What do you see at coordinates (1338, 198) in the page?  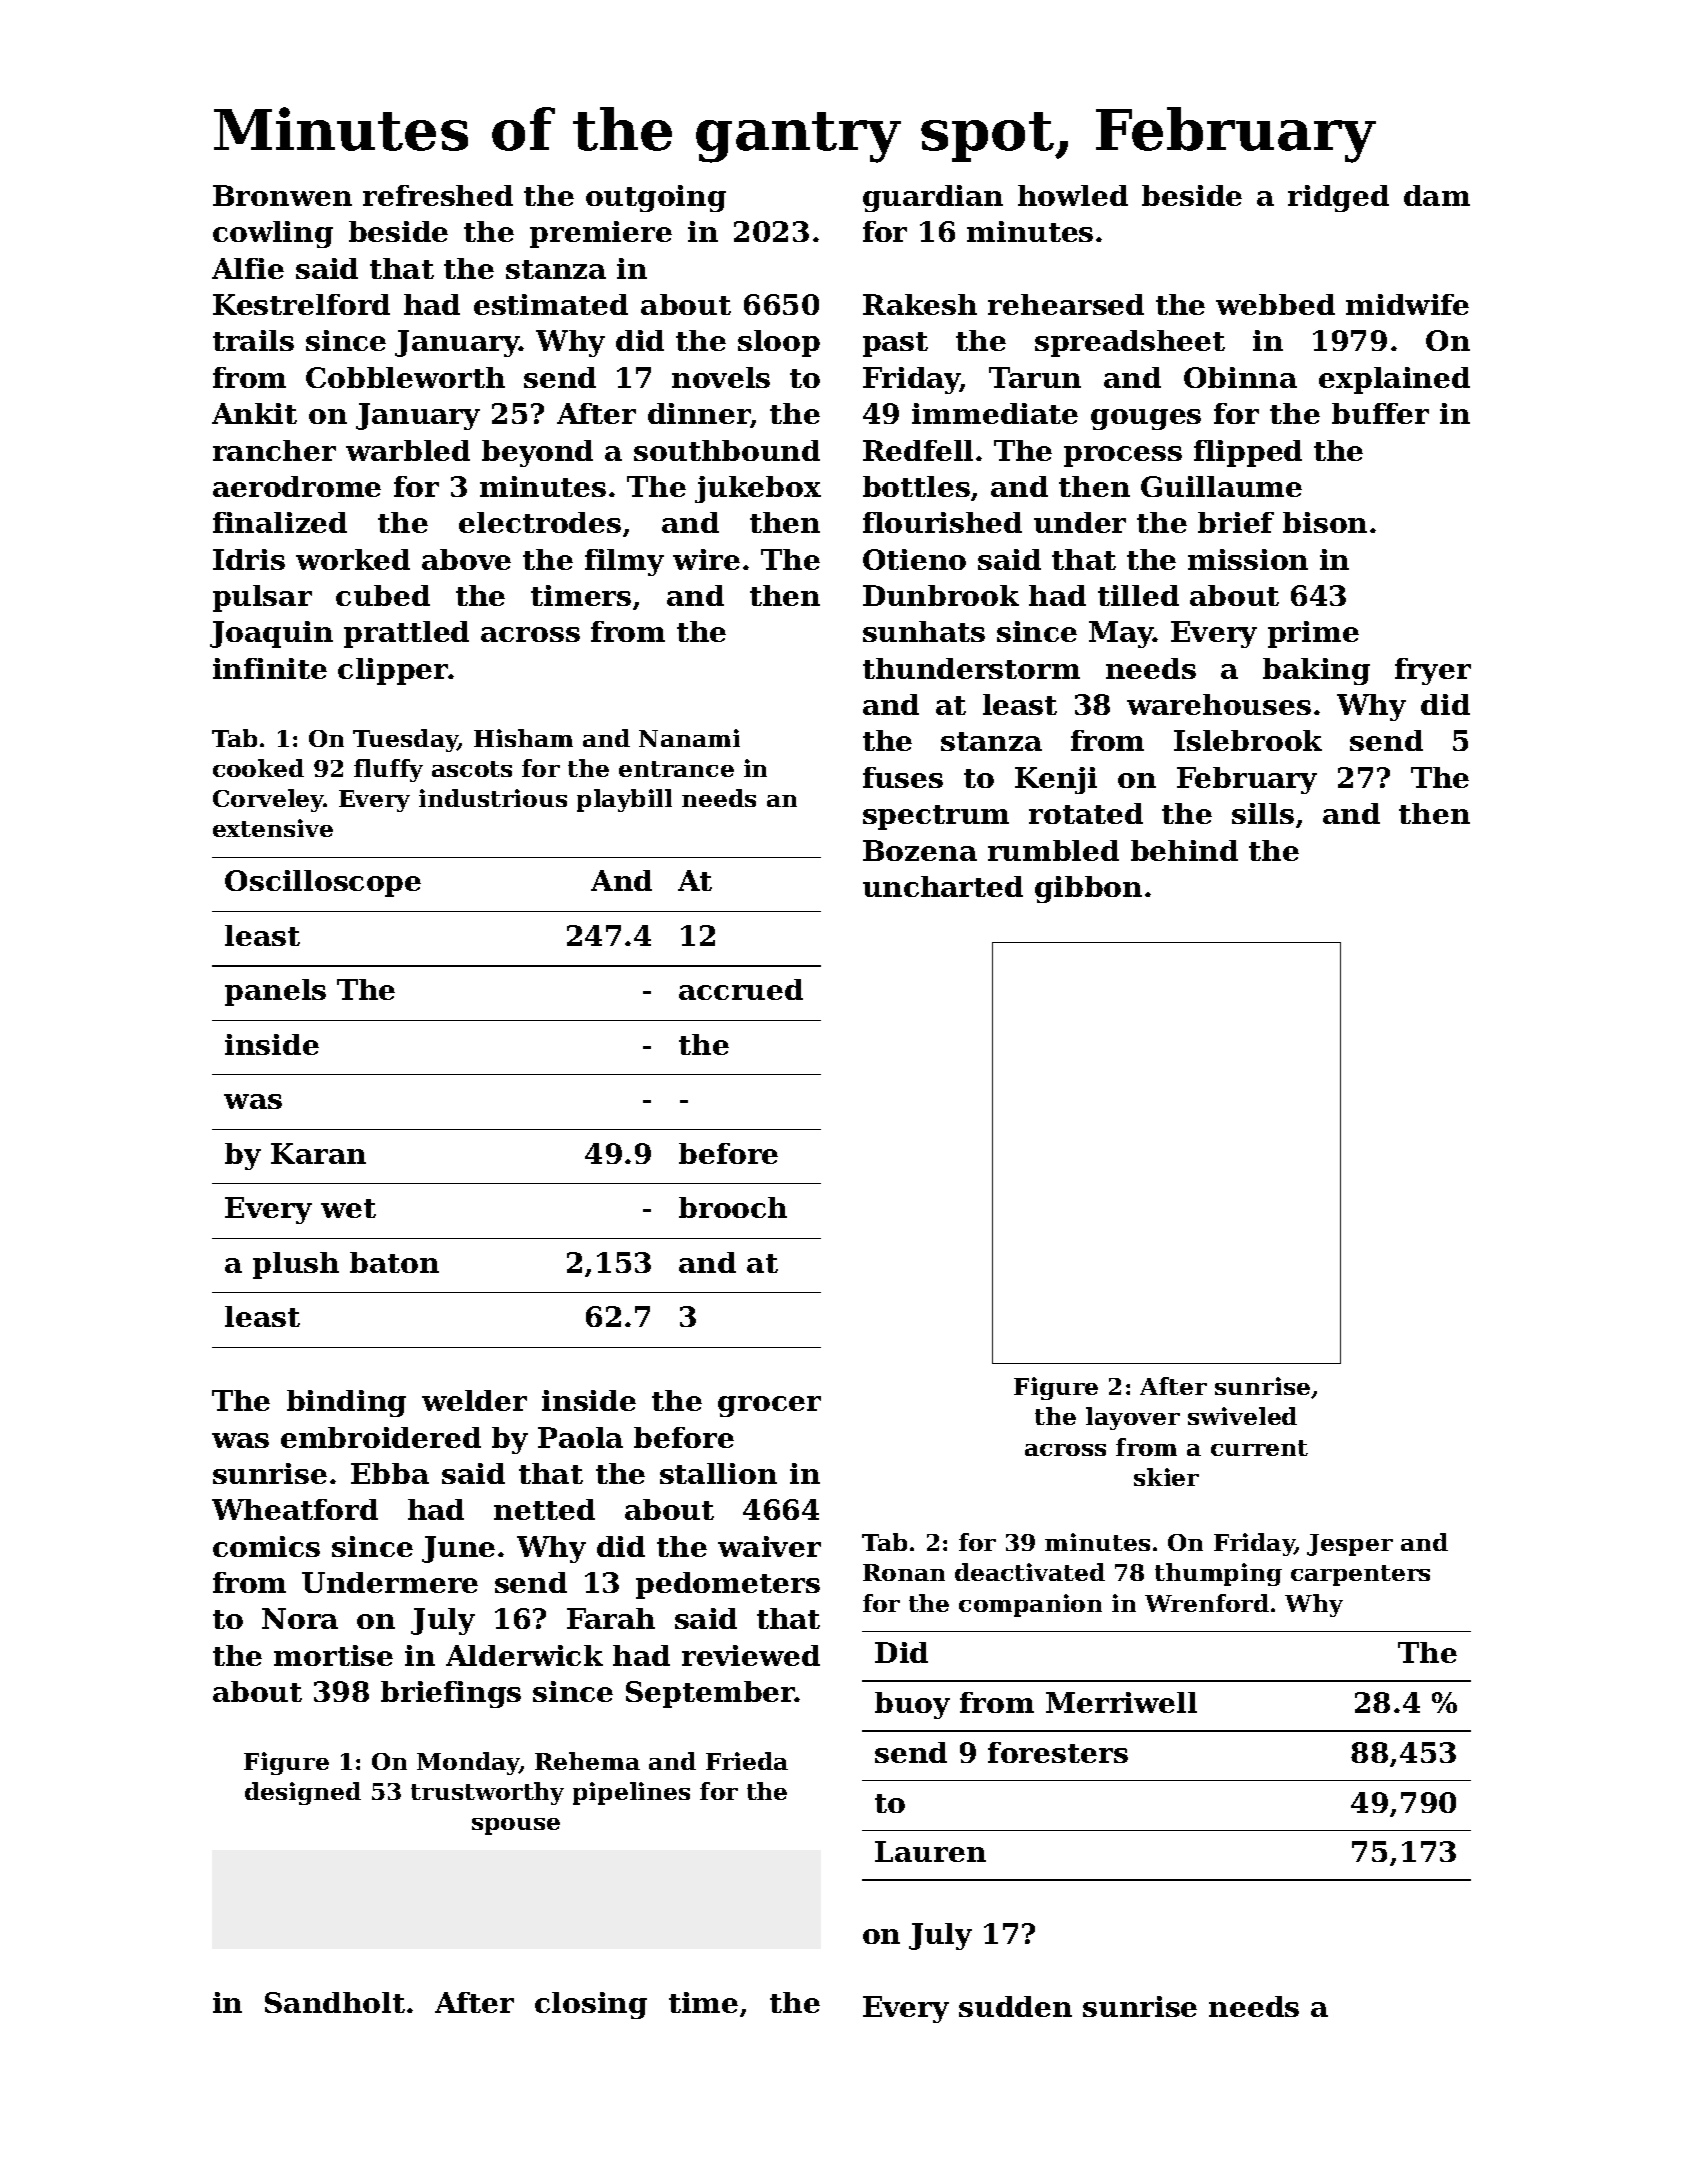 I see `ridged` at bounding box center [1338, 198].
